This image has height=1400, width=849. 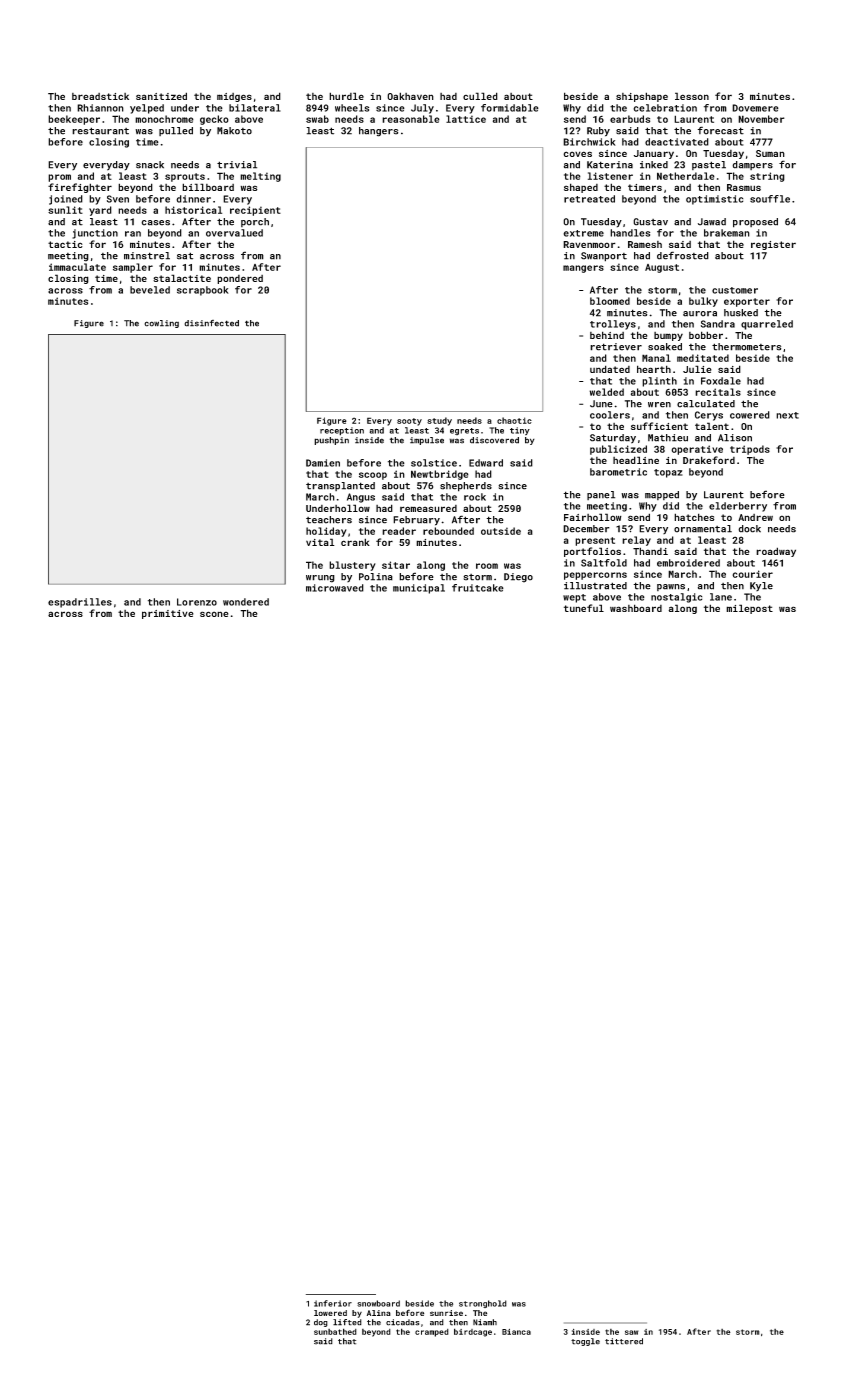 I want to click on snowboard, so click(x=378, y=1303).
